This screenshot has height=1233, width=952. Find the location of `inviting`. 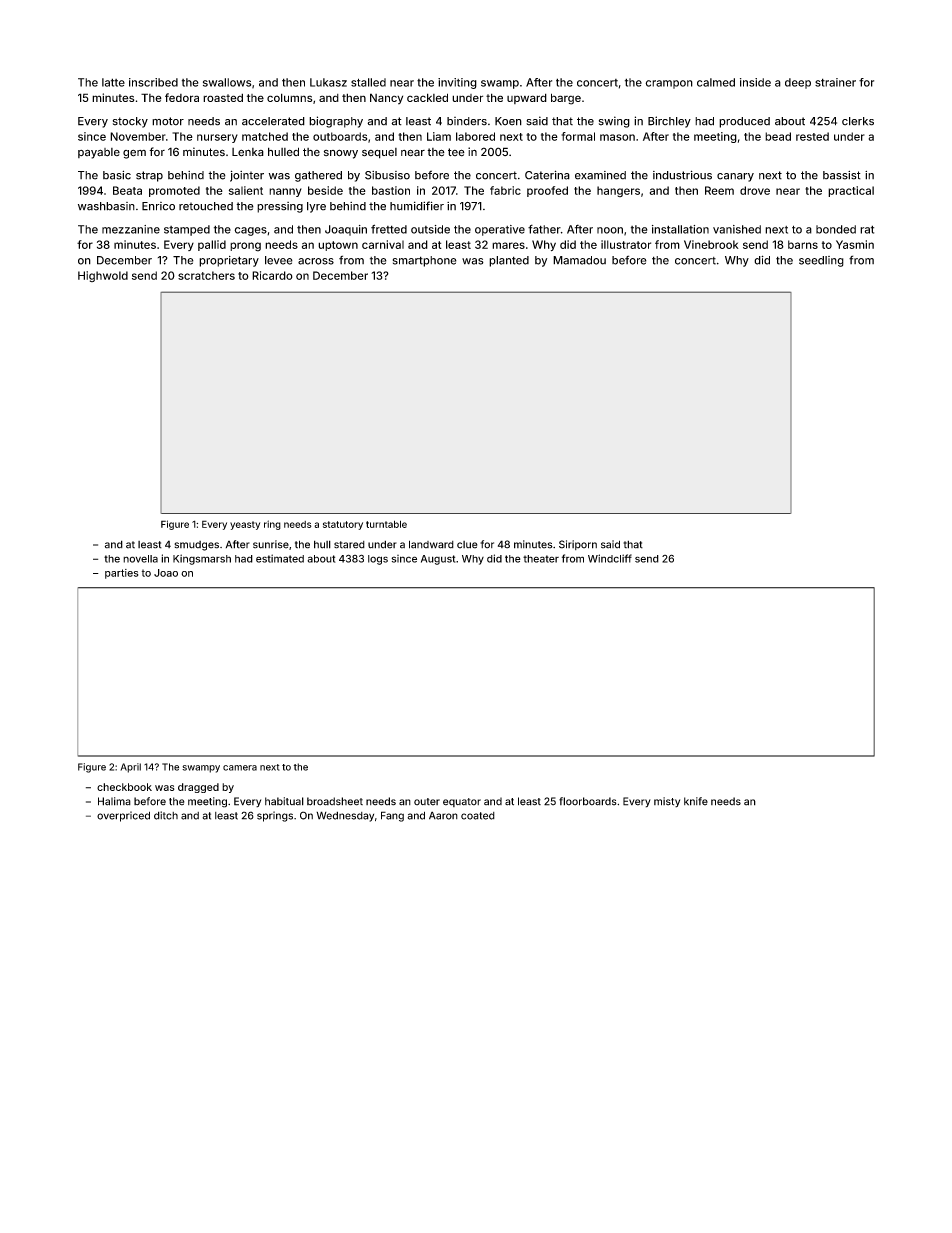

inviting is located at coordinates (457, 83).
